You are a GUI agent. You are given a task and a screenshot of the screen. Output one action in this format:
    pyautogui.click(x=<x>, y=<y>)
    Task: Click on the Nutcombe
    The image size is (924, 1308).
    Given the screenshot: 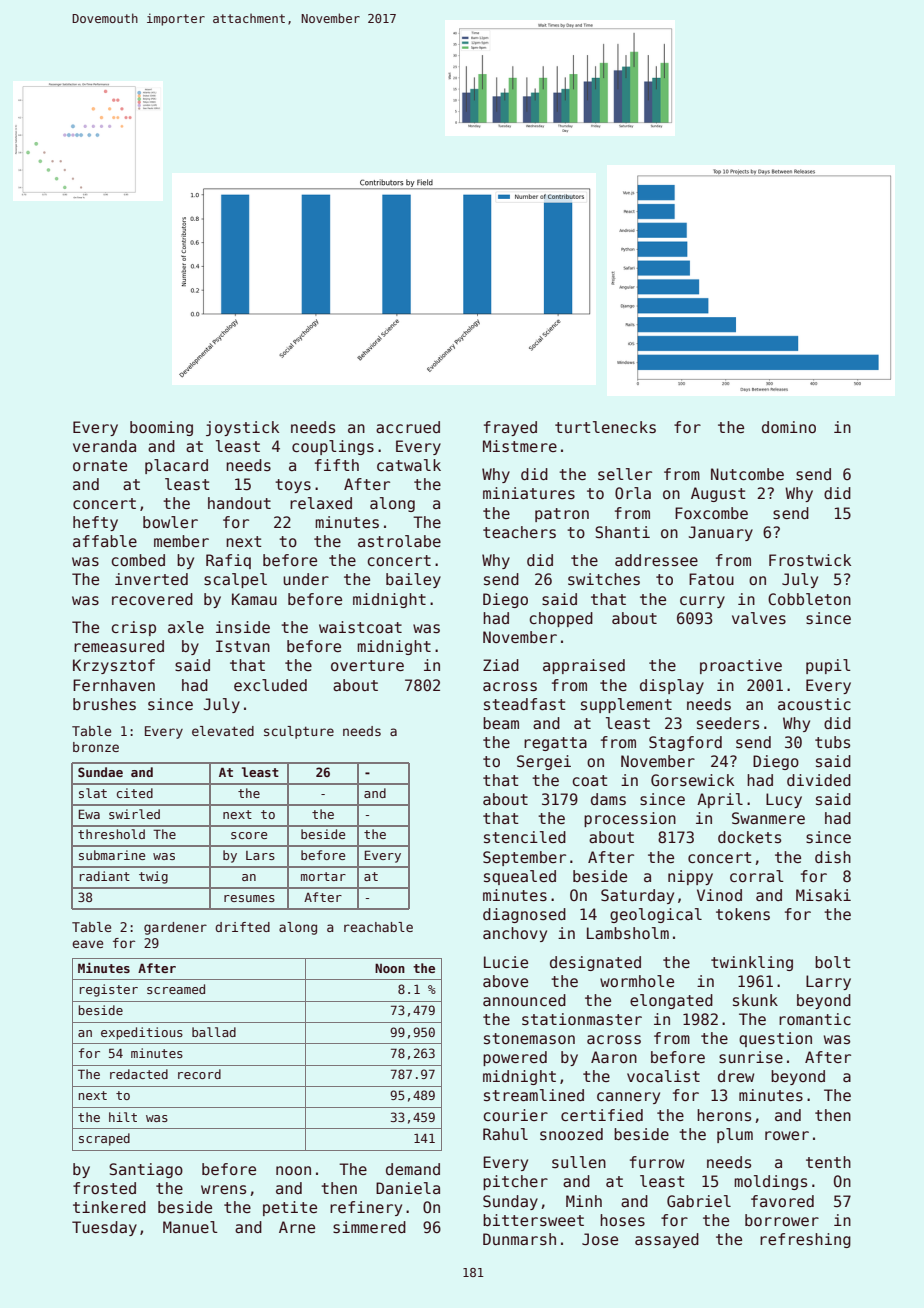 What is the action you would take?
    pyautogui.click(x=747, y=474)
